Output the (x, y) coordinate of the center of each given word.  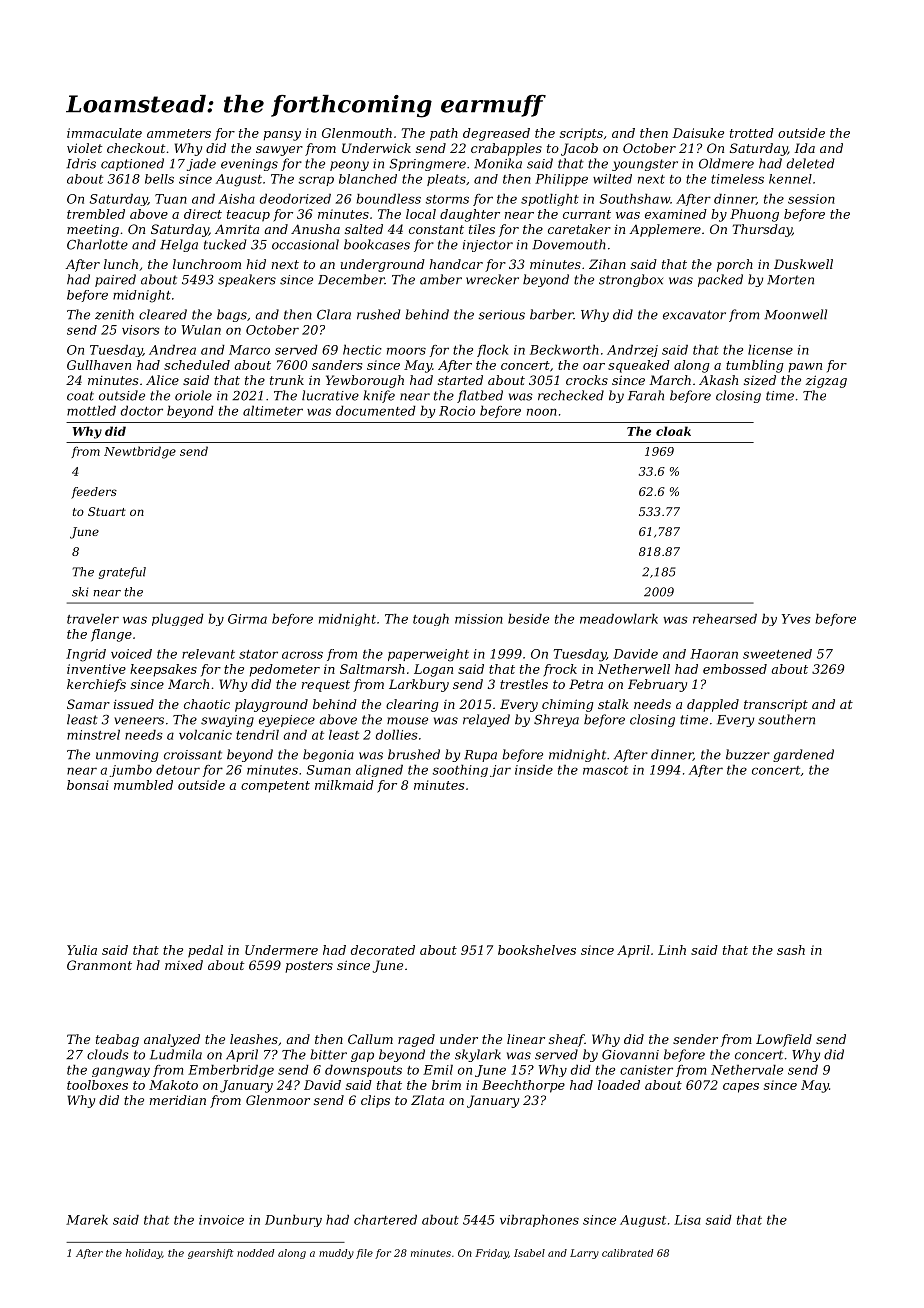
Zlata (427, 1100)
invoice (221, 1220)
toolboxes (97, 1085)
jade (201, 164)
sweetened (777, 654)
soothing (460, 771)
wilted (612, 179)
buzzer (748, 754)
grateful (122, 573)
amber (441, 279)
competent (275, 787)
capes (741, 1088)
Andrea (172, 350)
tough (431, 620)
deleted (810, 163)
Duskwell (803, 264)
